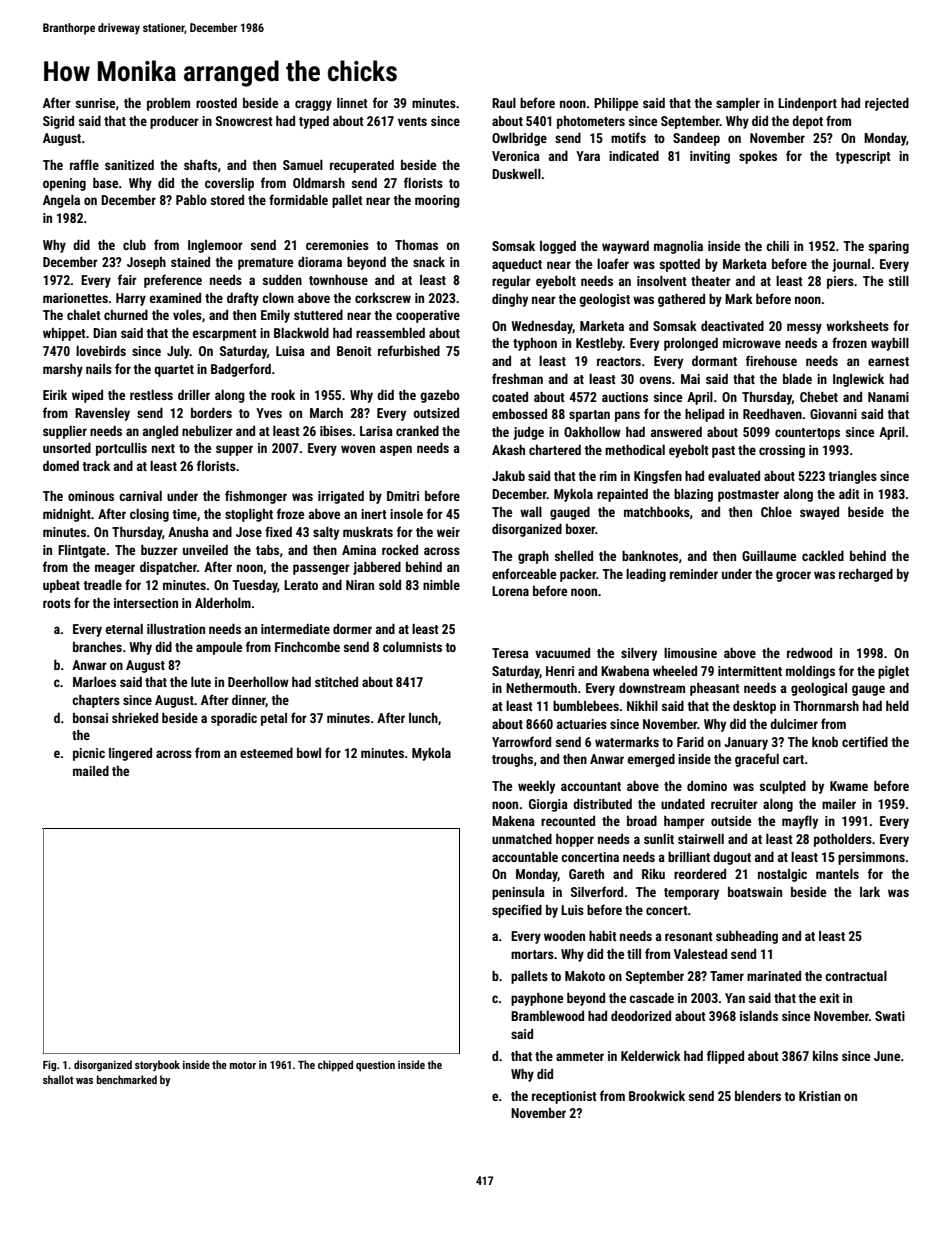 The width and height of the document is (952, 1233). What do you see at coordinates (533, 557) in the document?
I see `graph` at bounding box center [533, 557].
